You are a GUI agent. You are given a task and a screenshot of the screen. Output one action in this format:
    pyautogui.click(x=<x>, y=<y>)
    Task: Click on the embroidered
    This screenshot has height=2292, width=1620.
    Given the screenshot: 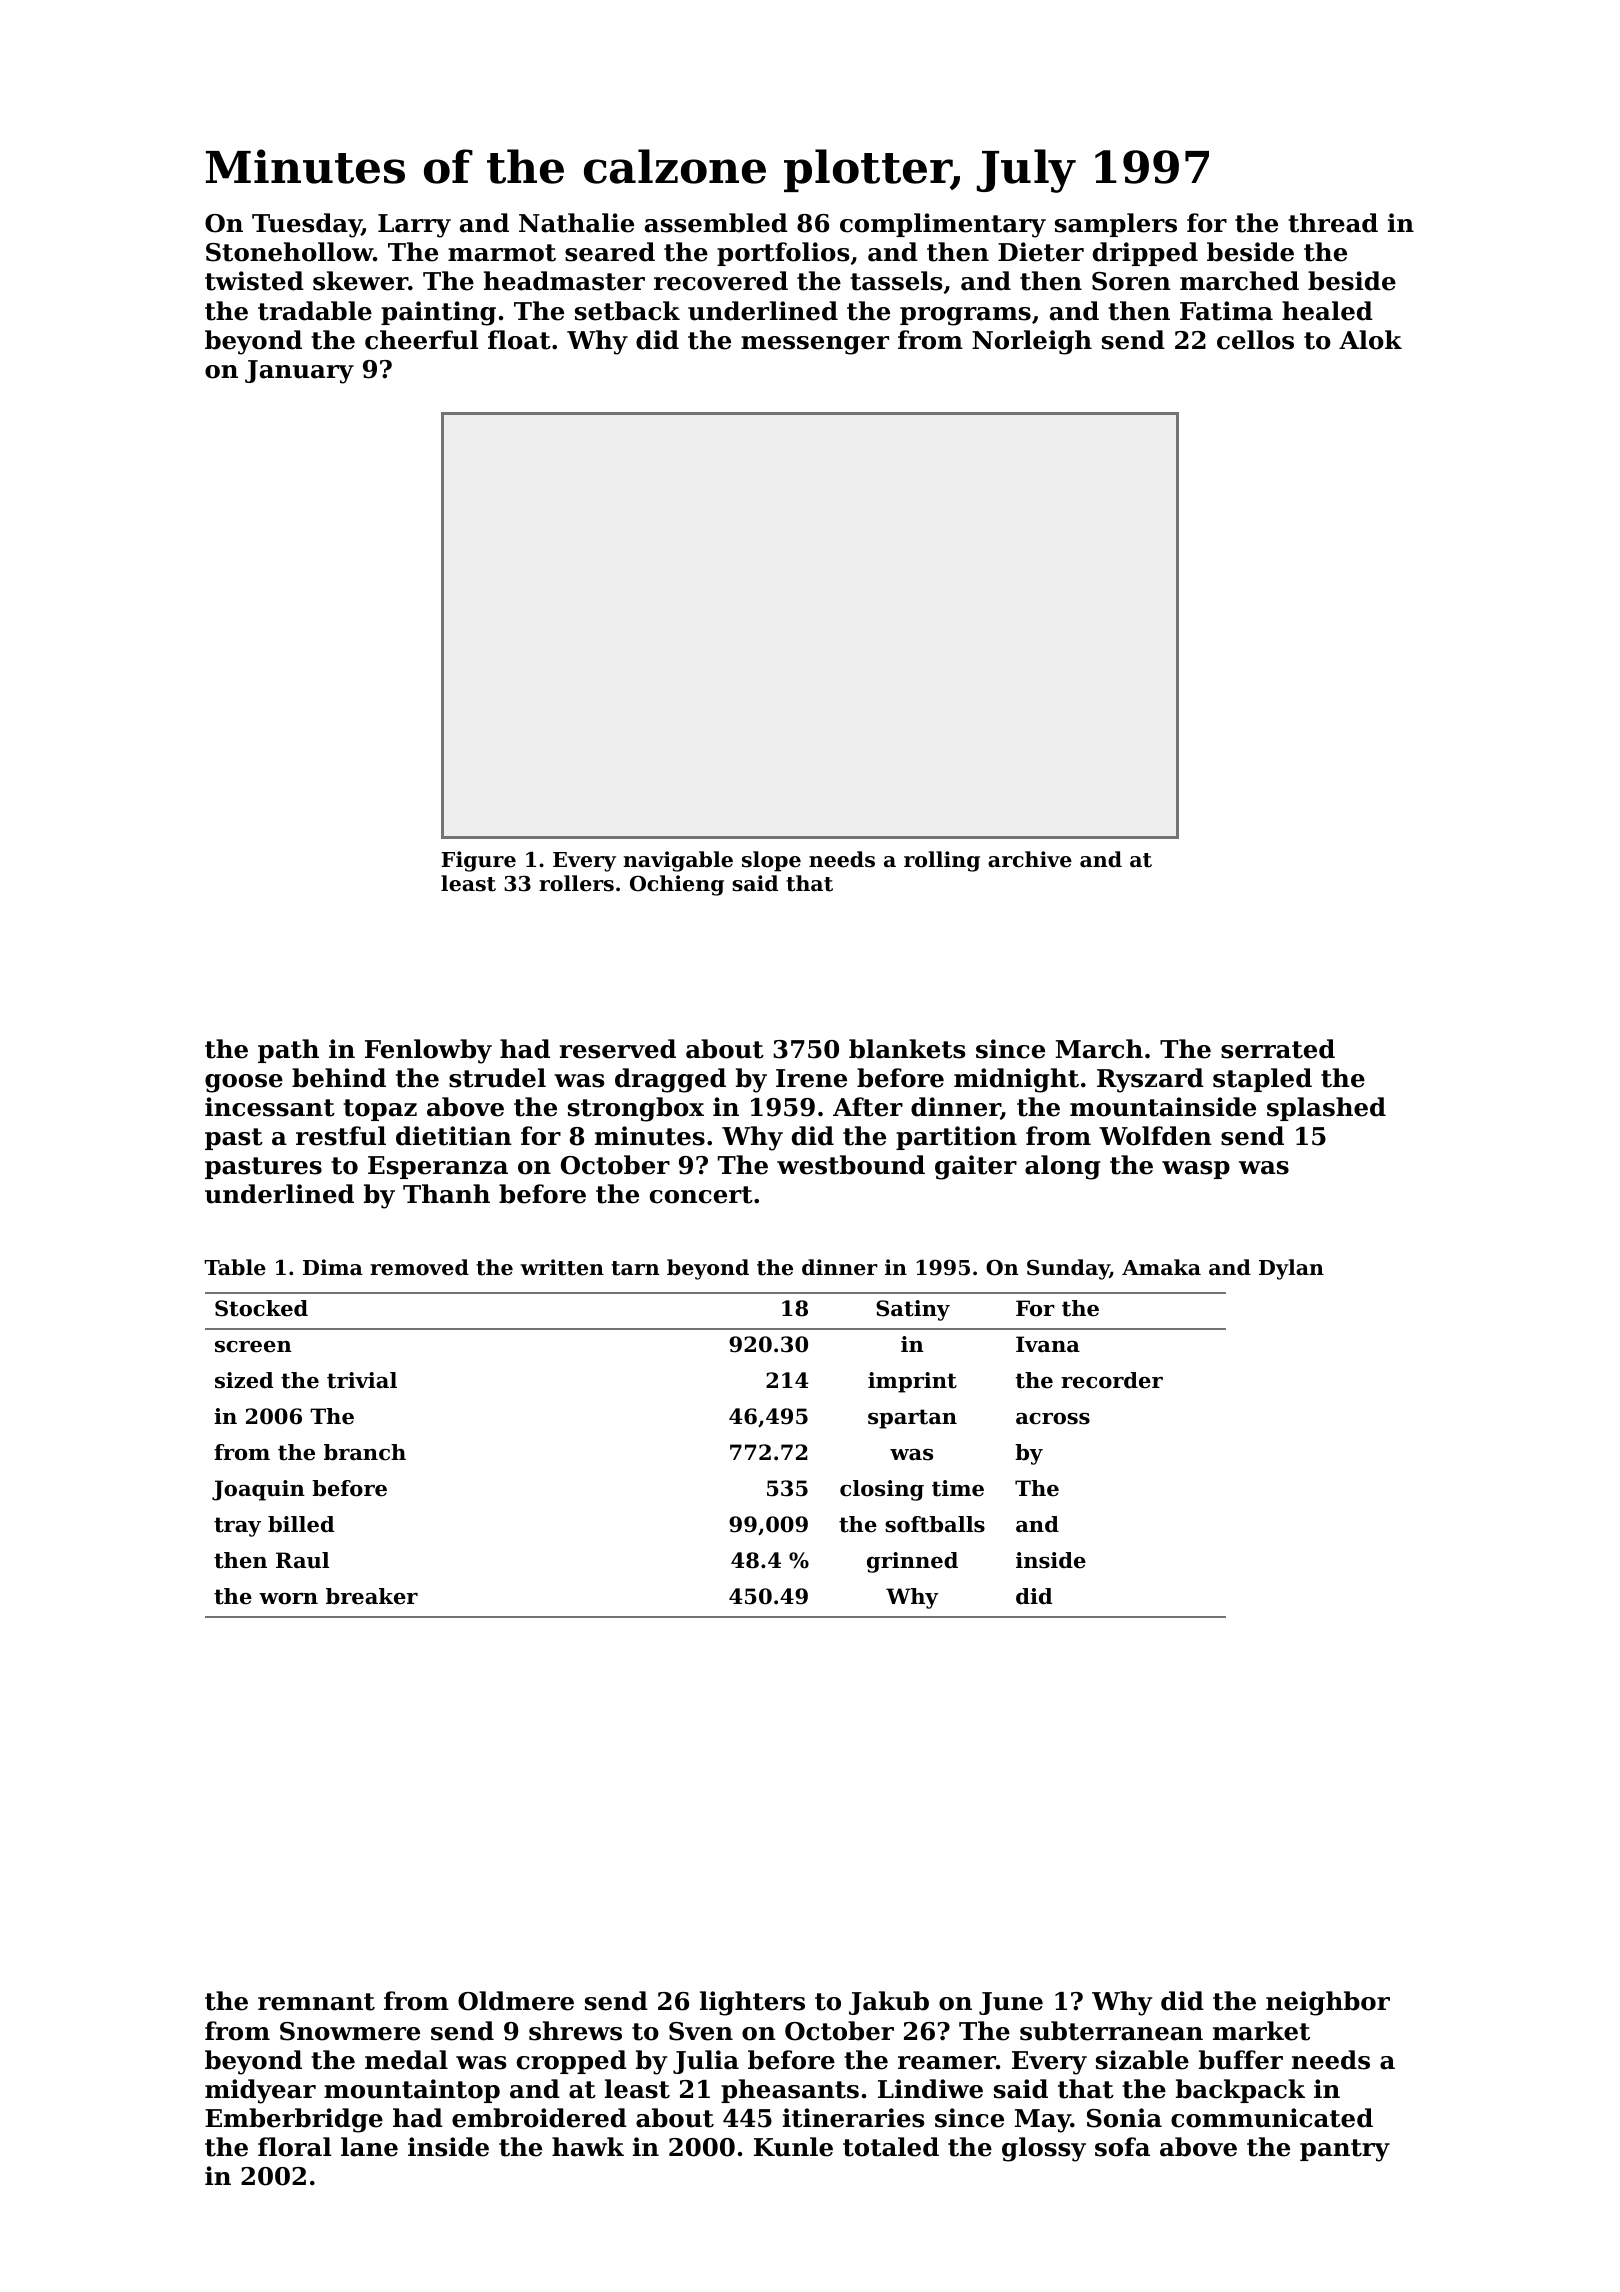 What is the action you would take?
    pyautogui.click(x=539, y=2118)
